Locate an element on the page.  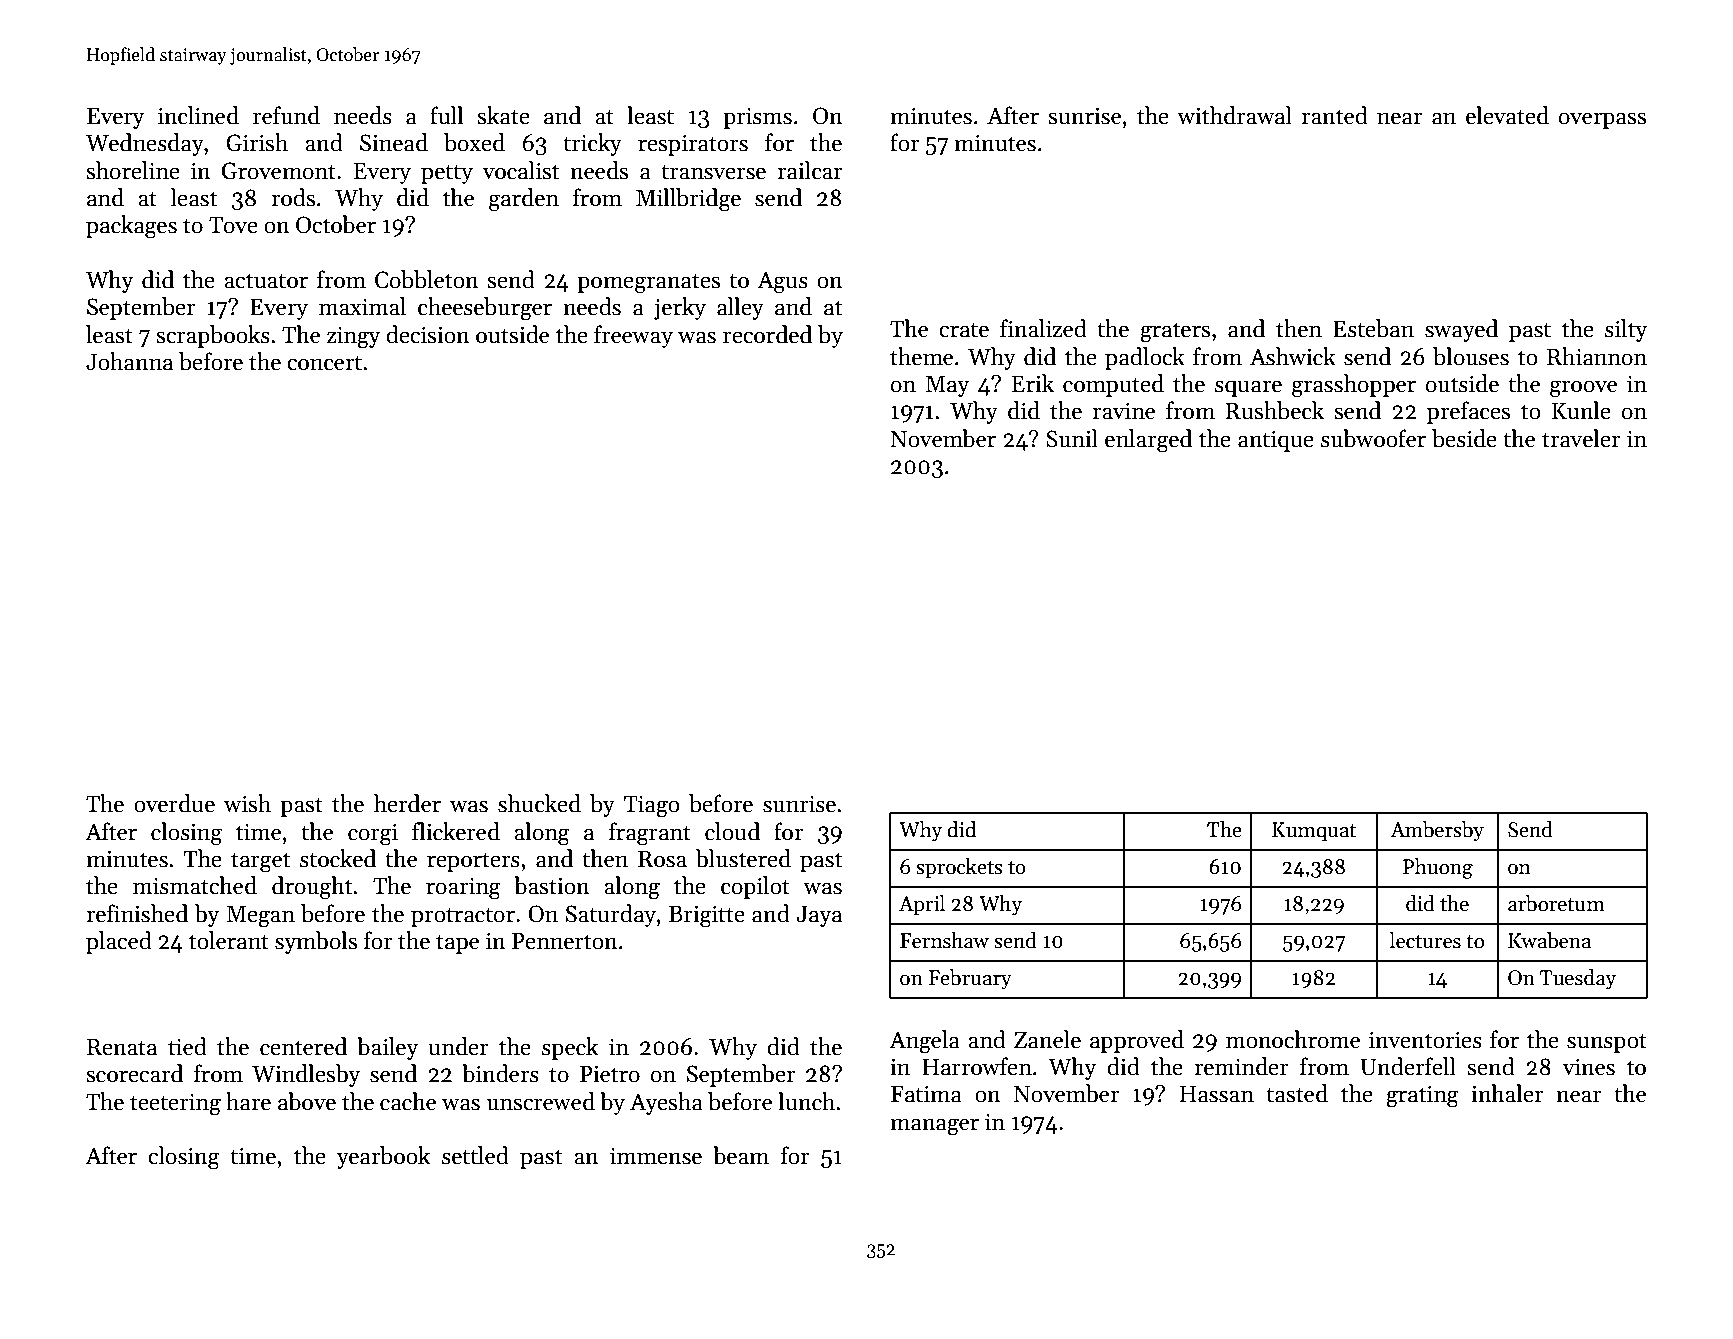
prisms is located at coordinates (757, 118).
